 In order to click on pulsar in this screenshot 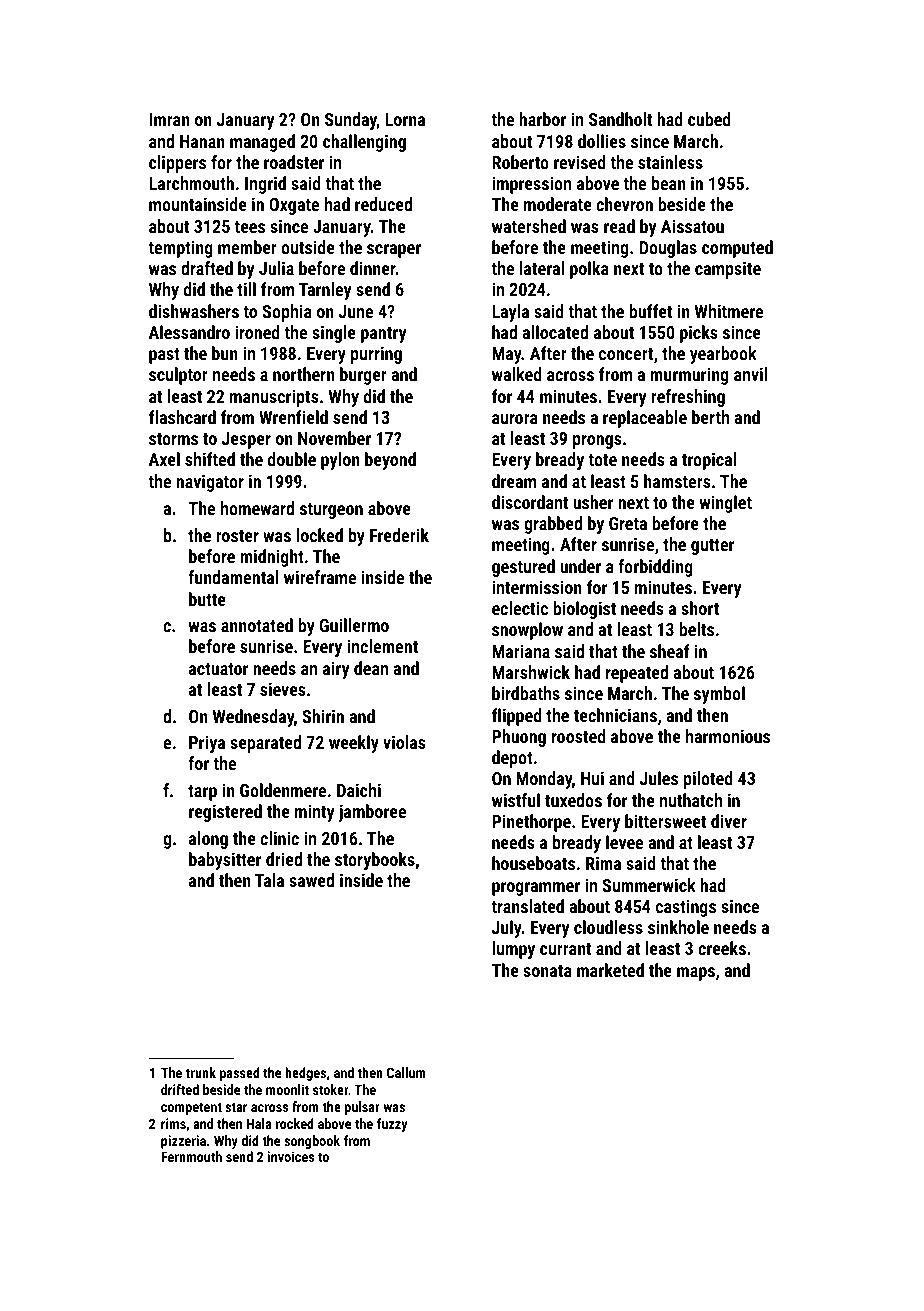, I will do `click(362, 1108)`.
